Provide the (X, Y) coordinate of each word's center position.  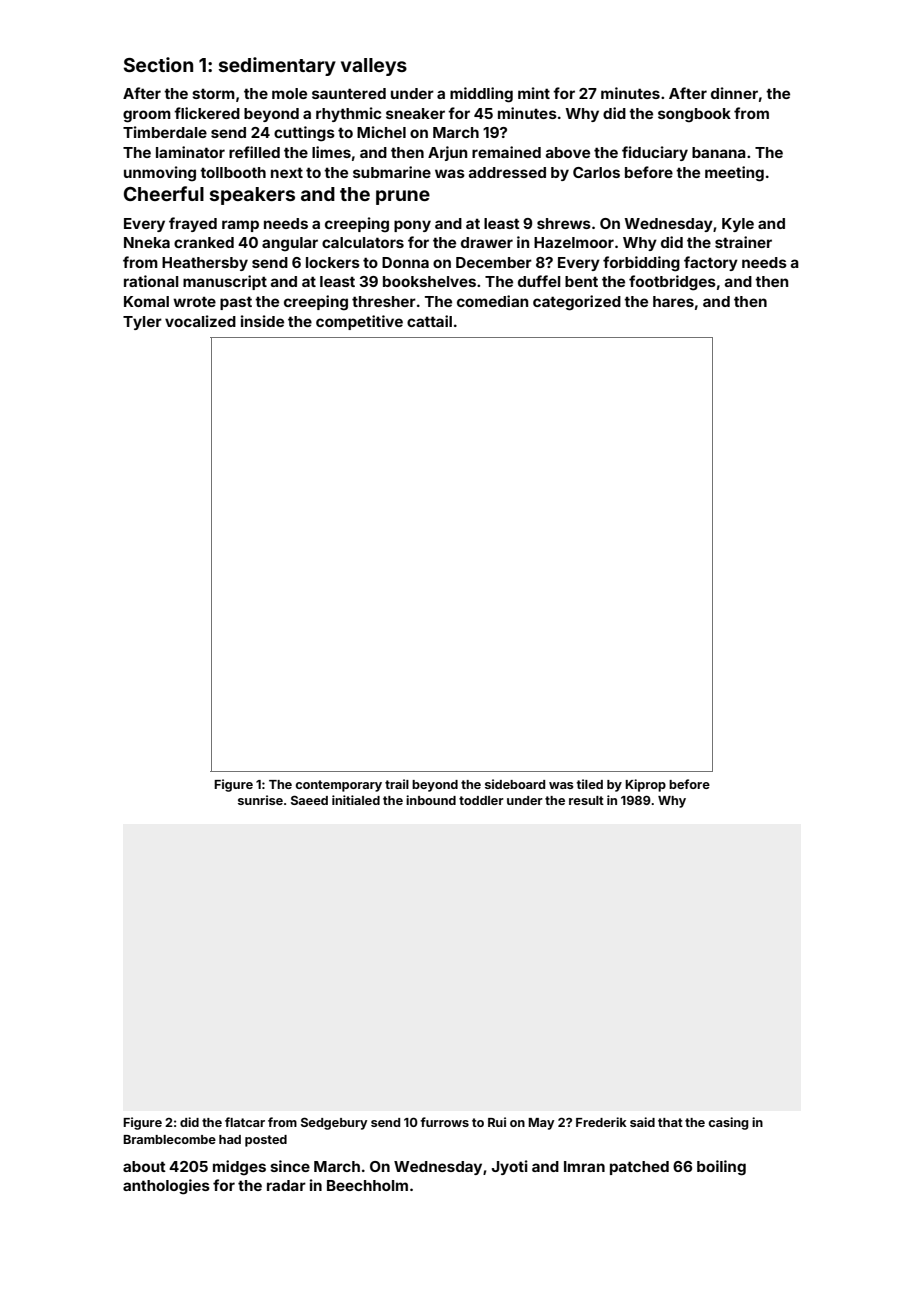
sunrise (260, 800)
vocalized (200, 321)
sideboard (515, 784)
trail (397, 784)
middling (481, 95)
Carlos (596, 172)
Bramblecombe (169, 1139)
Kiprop (645, 785)
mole (289, 93)
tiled (589, 784)
